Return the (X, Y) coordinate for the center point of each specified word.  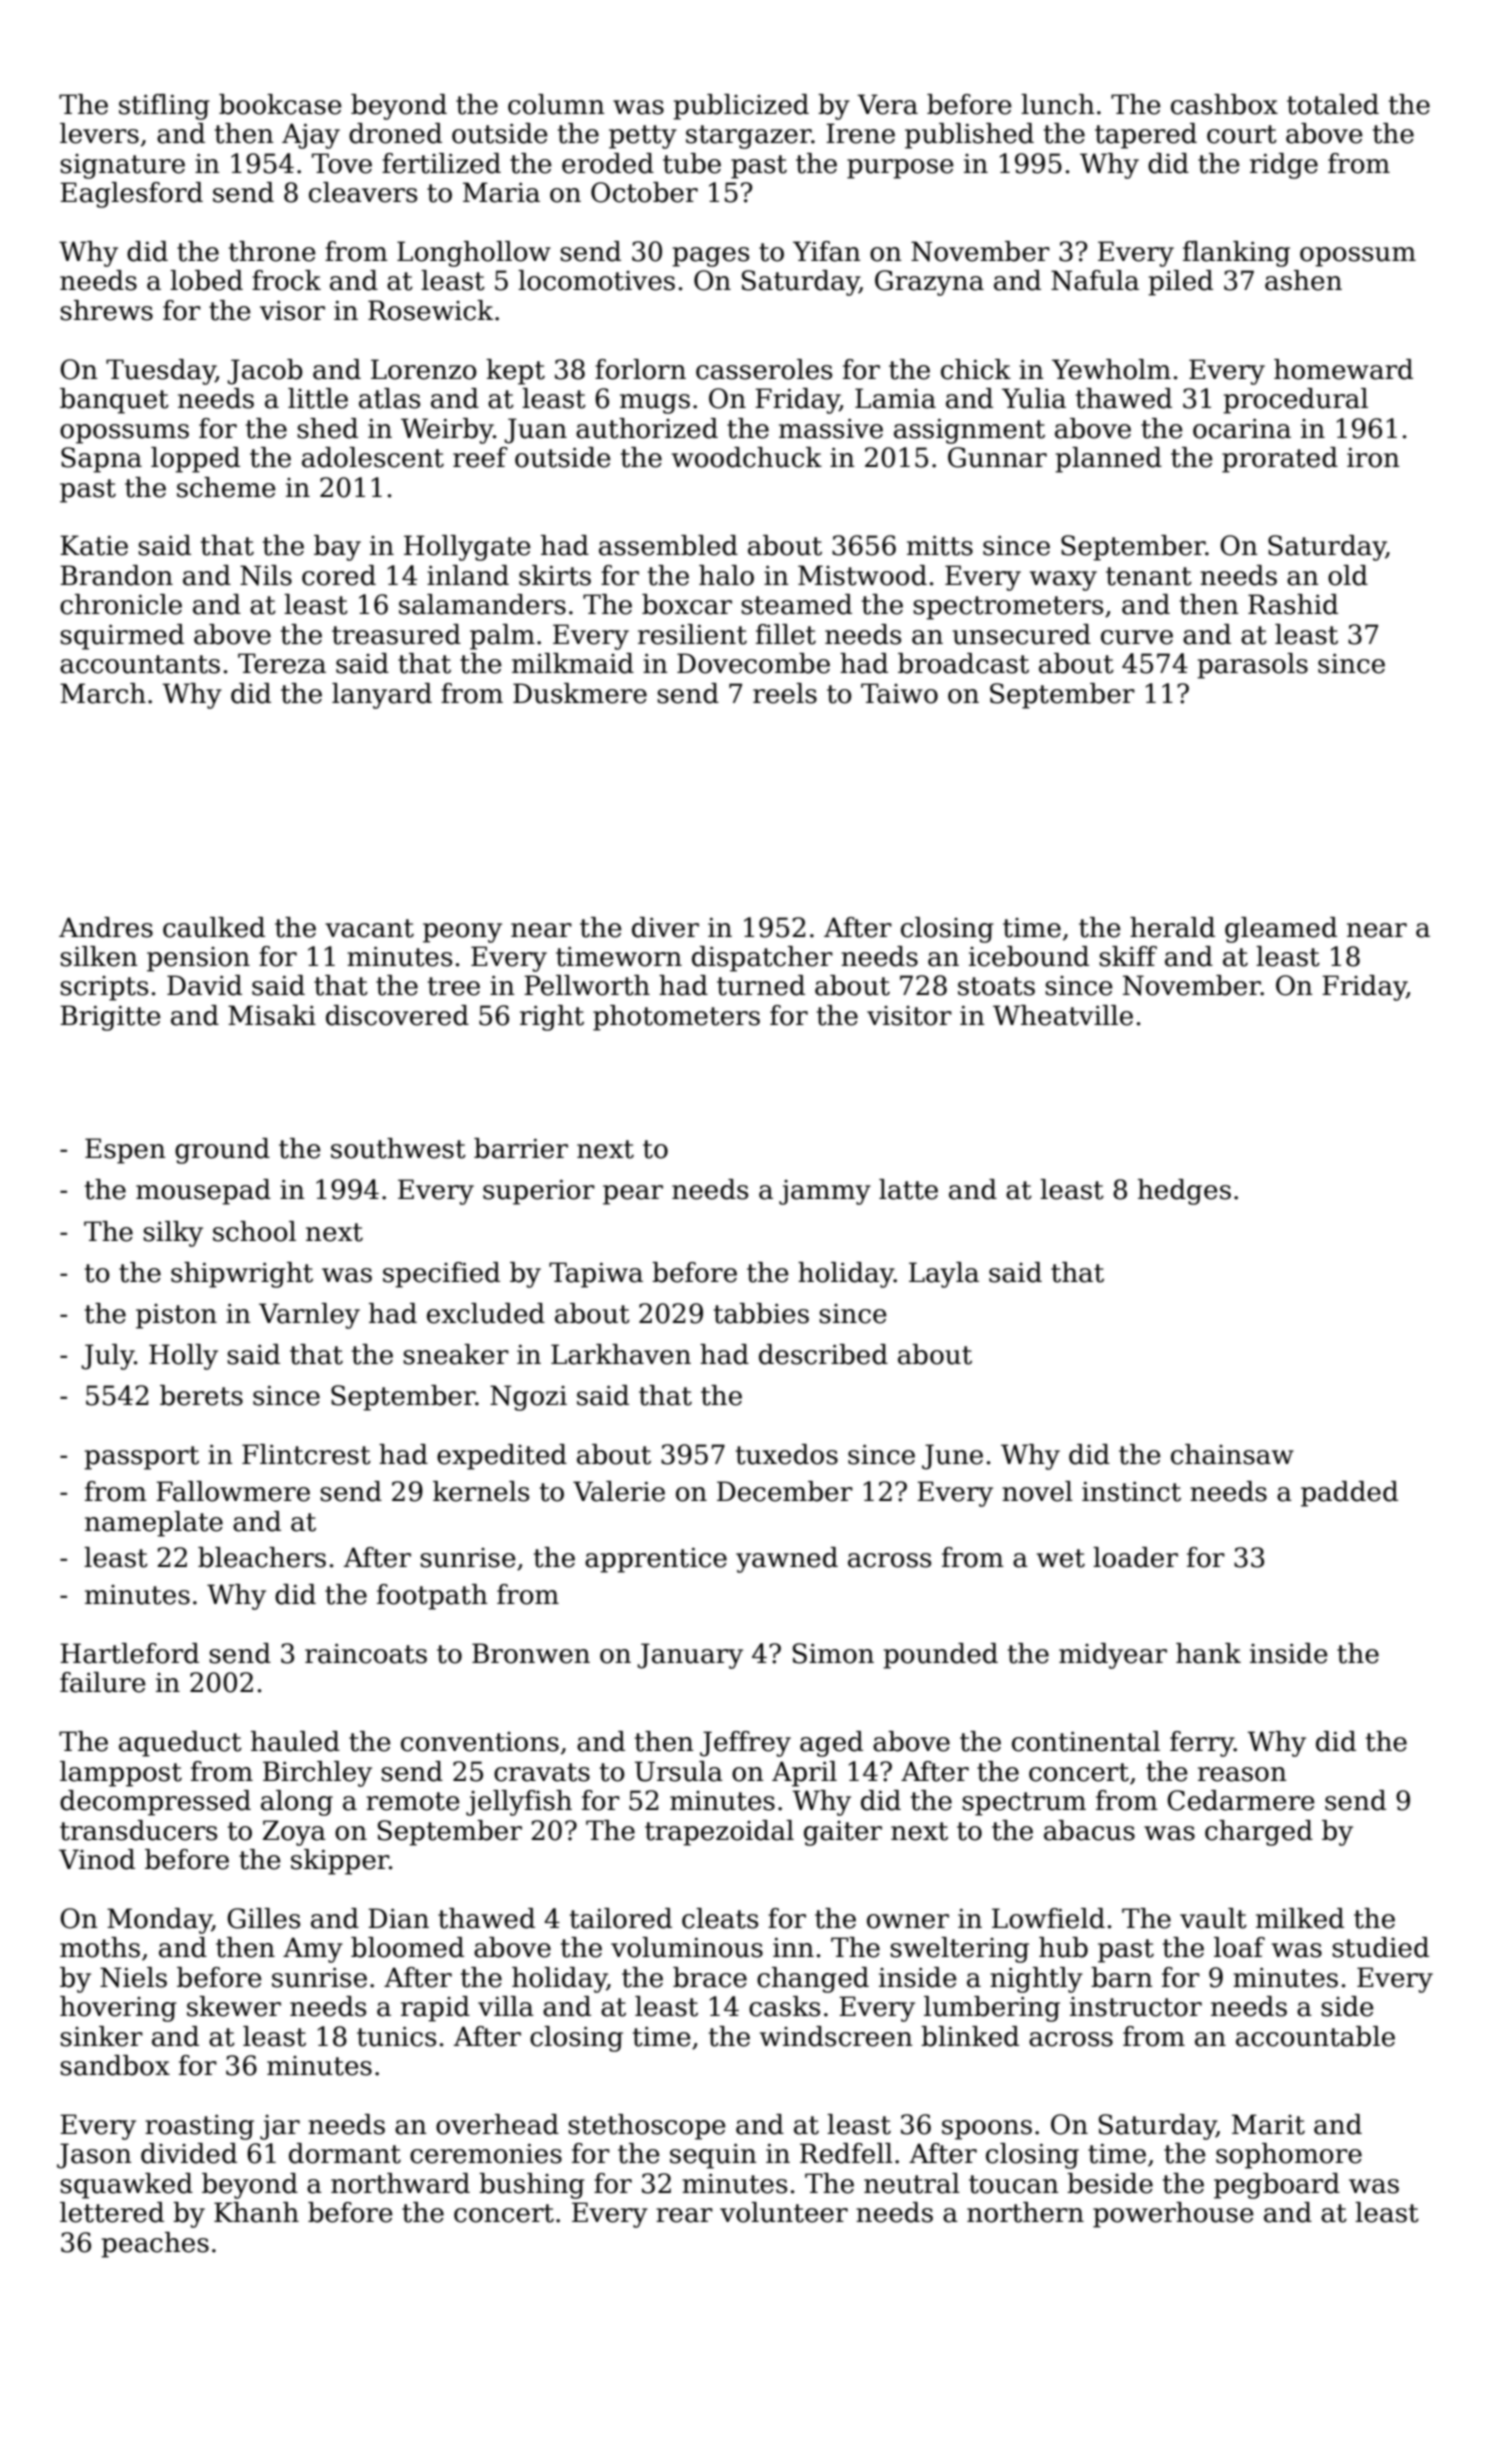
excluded (486, 1313)
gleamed (1281, 930)
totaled (1333, 104)
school (254, 1231)
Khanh (256, 2212)
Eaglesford (131, 195)
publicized (741, 107)
